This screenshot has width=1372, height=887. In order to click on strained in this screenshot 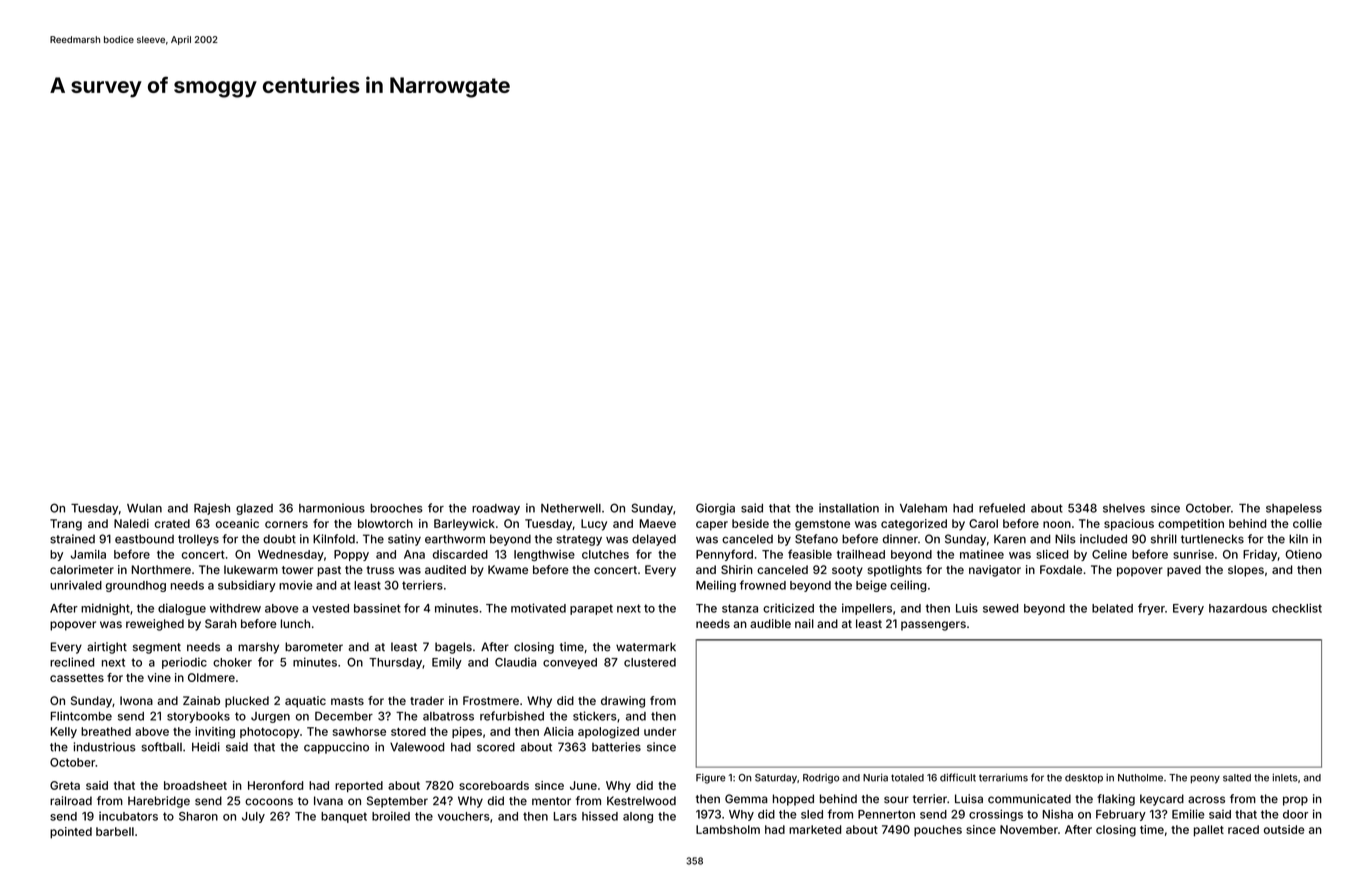, I will do `click(72, 539)`.
